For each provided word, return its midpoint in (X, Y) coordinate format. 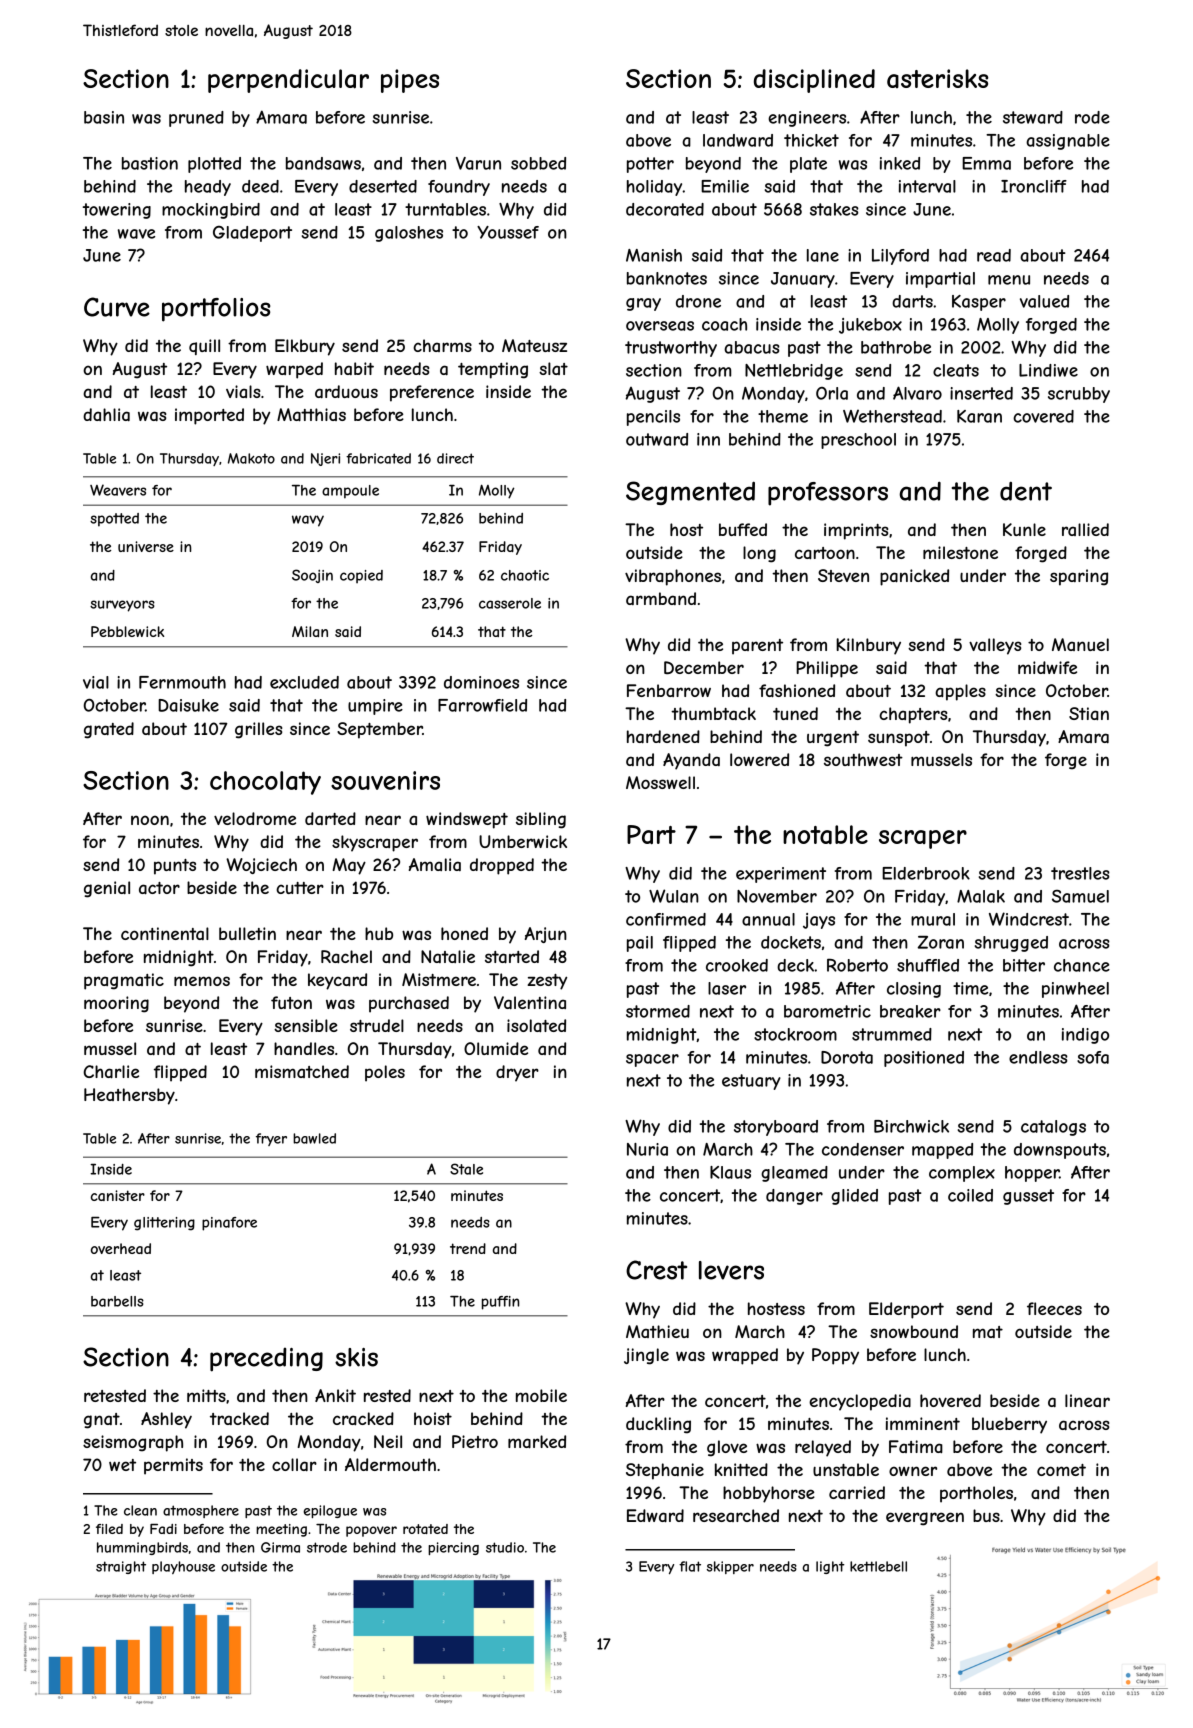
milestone (960, 552)
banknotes (667, 278)
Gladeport (252, 234)
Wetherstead (892, 416)
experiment (781, 875)
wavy (308, 521)
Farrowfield (482, 705)
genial (107, 889)
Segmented (690, 493)
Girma (280, 1547)
